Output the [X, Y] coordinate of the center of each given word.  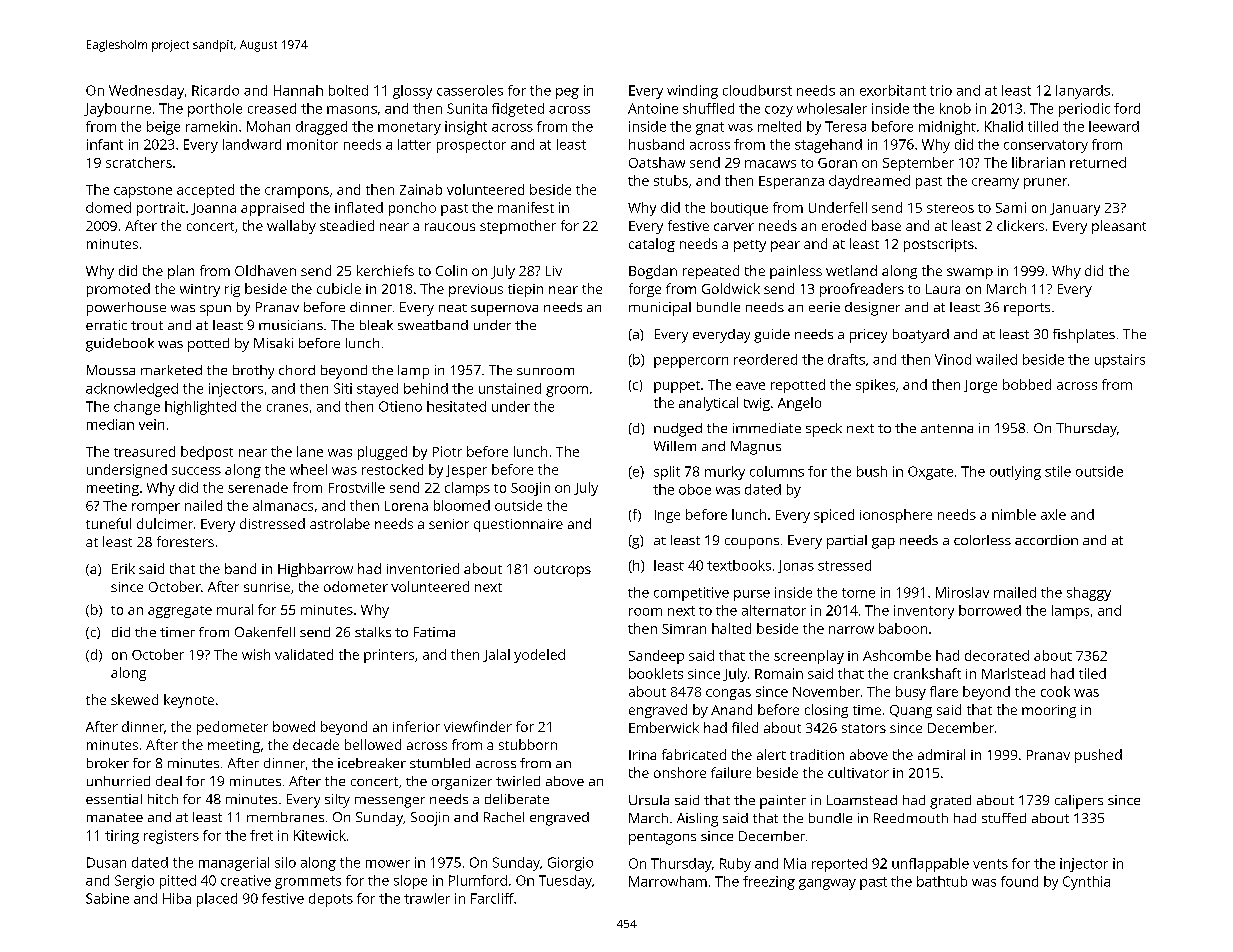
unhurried [118, 781]
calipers [1079, 802]
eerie [824, 307]
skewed [134, 699]
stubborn [528, 744]
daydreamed [869, 182]
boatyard [921, 336]
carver [734, 227]
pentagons [662, 839]
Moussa [111, 370]
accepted [205, 191]
